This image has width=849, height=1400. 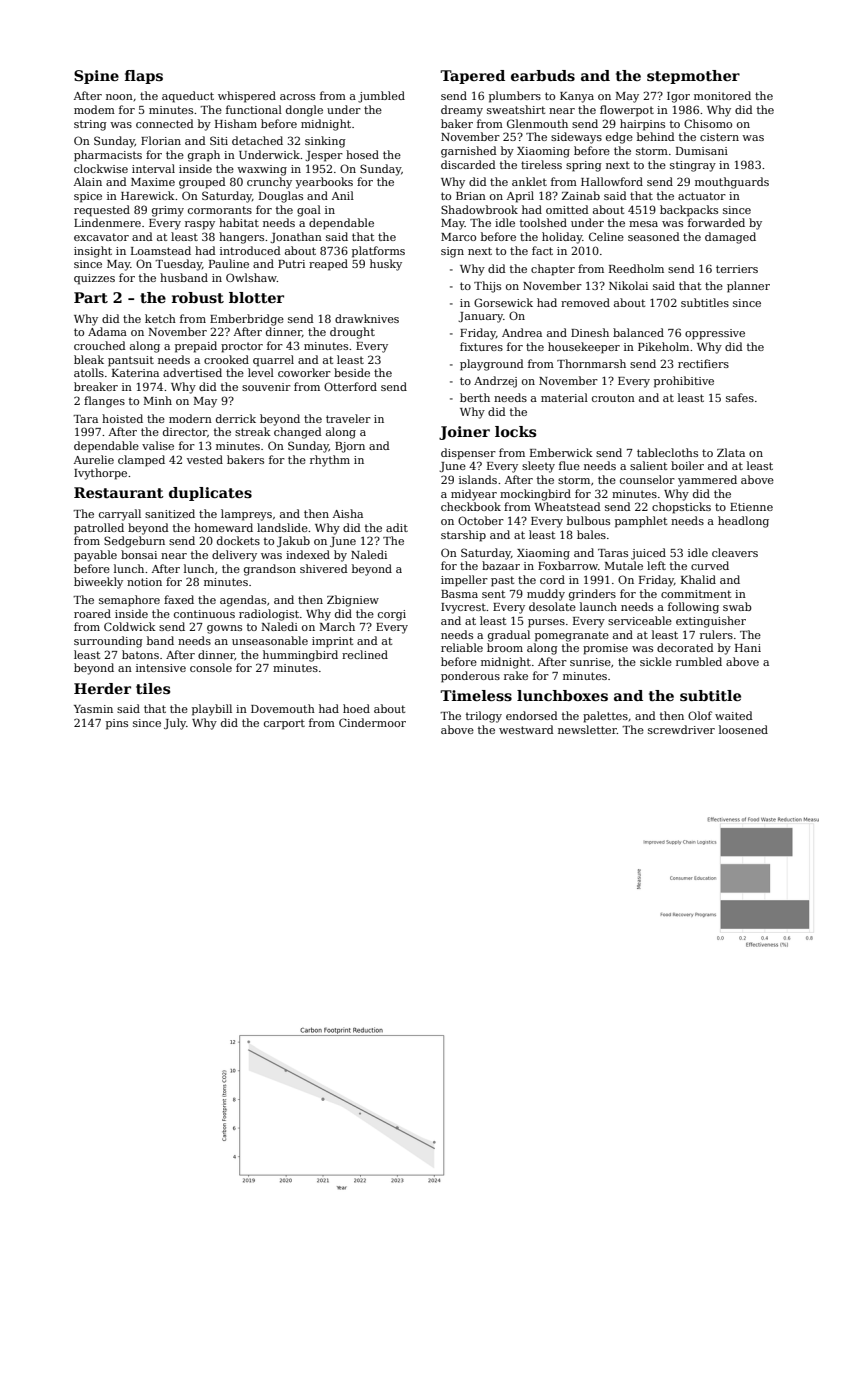 What do you see at coordinates (487, 287) in the image?
I see `Thijs` at bounding box center [487, 287].
